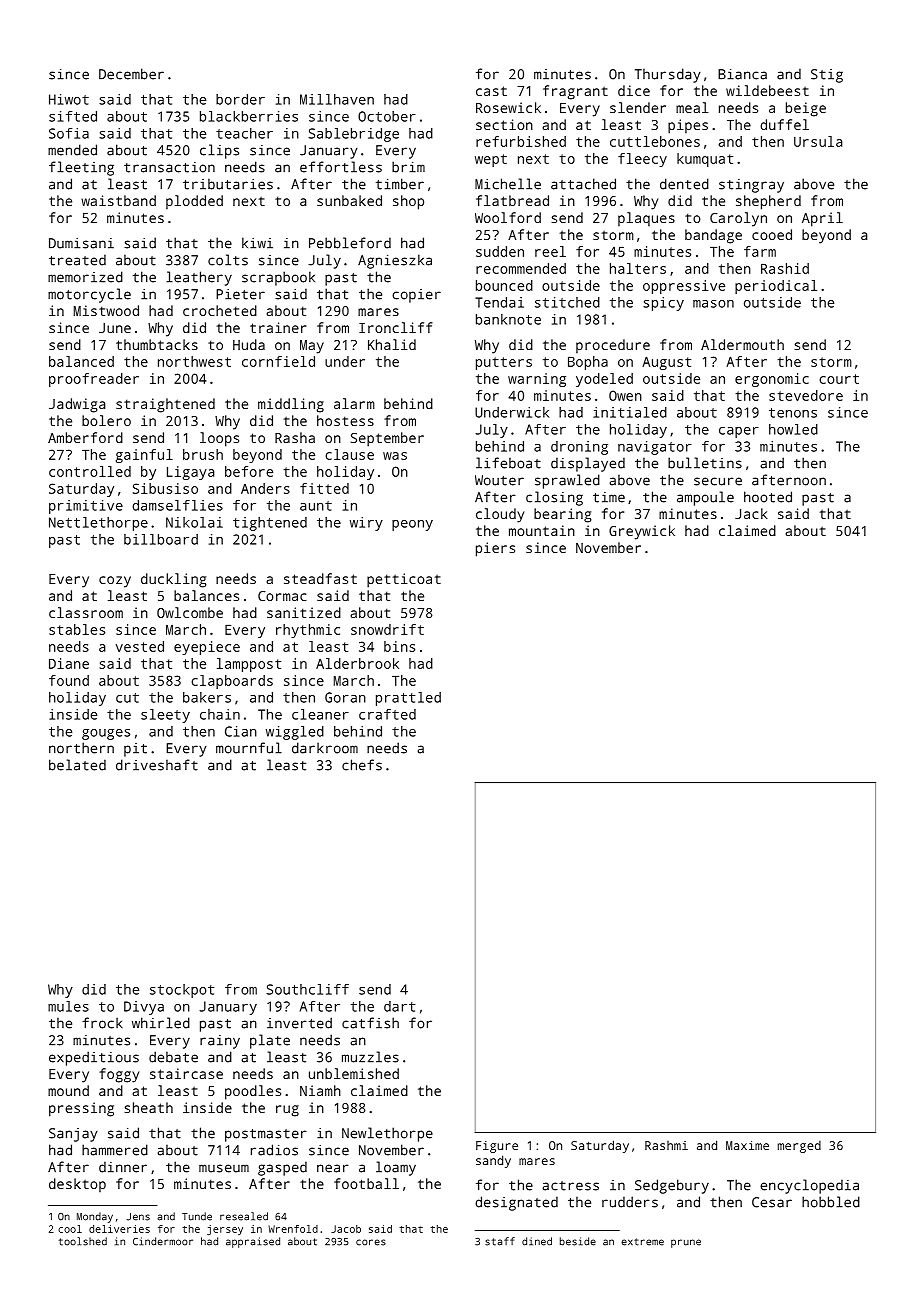 The image size is (924, 1308). I want to click on fleeting, so click(81, 168).
